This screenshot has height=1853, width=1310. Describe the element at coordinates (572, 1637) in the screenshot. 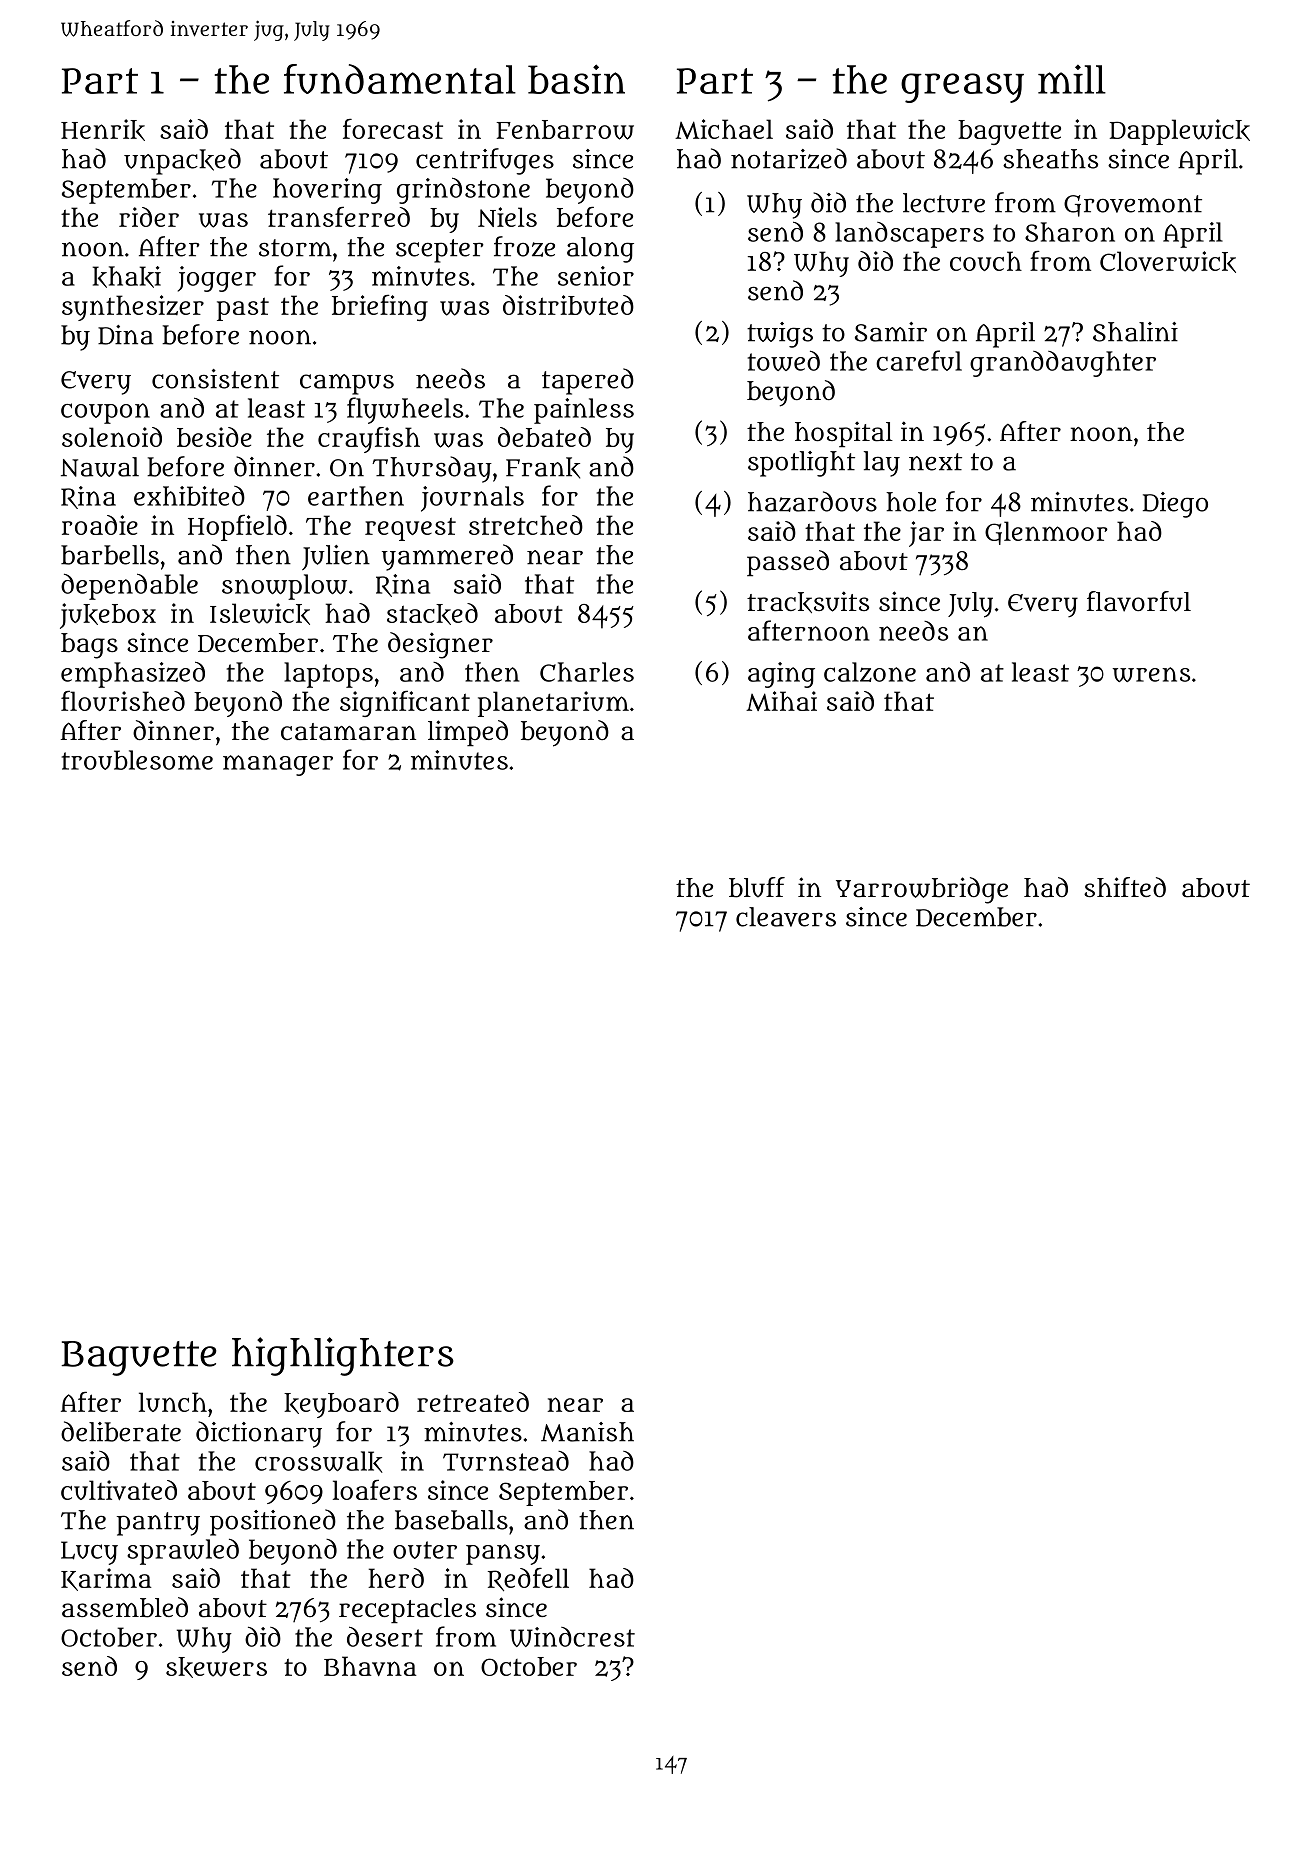

I see `Windcrest` at that location.
